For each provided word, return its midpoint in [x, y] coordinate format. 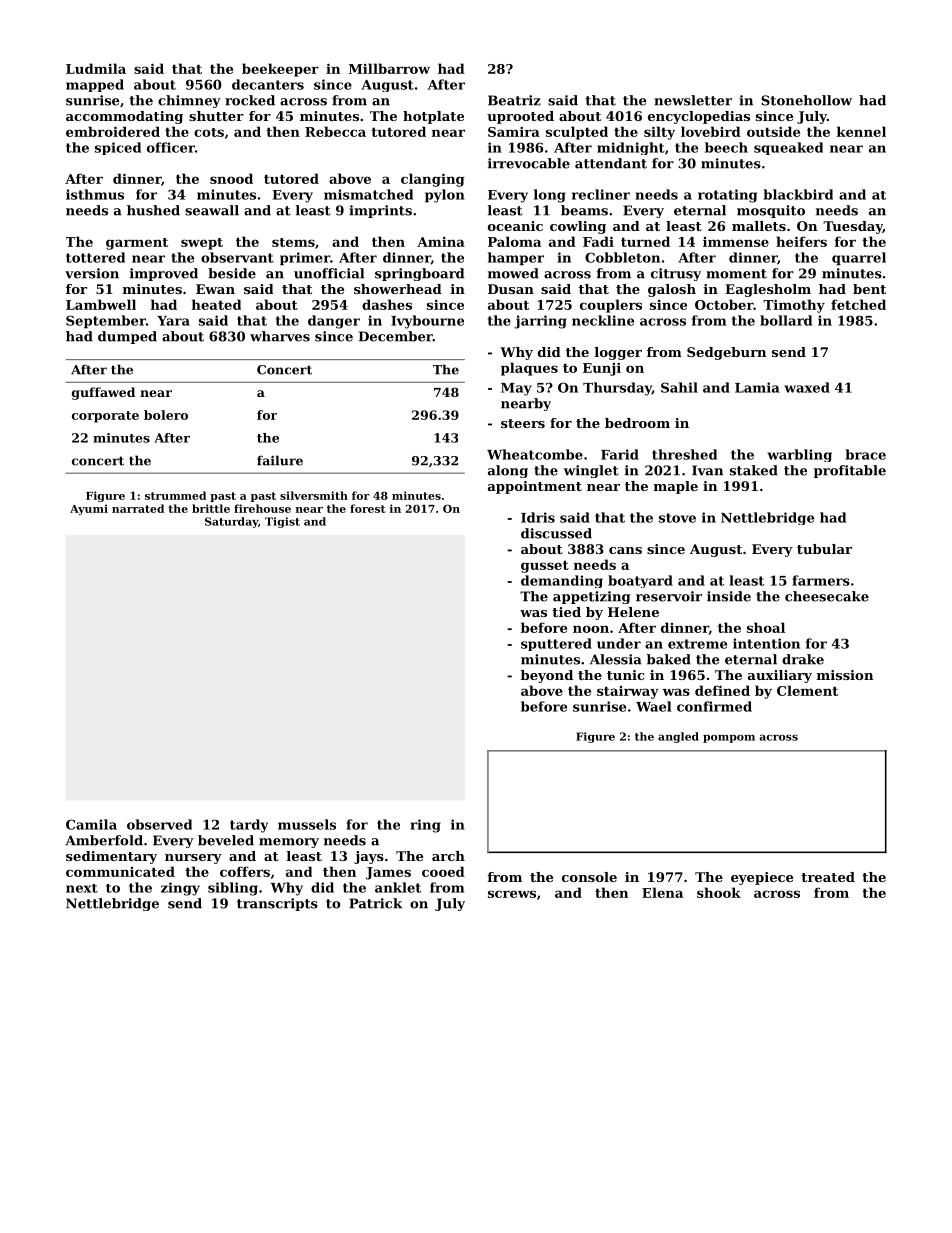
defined [722, 690]
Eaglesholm [768, 290]
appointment [535, 487]
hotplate [433, 117]
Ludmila [96, 68]
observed [159, 824]
